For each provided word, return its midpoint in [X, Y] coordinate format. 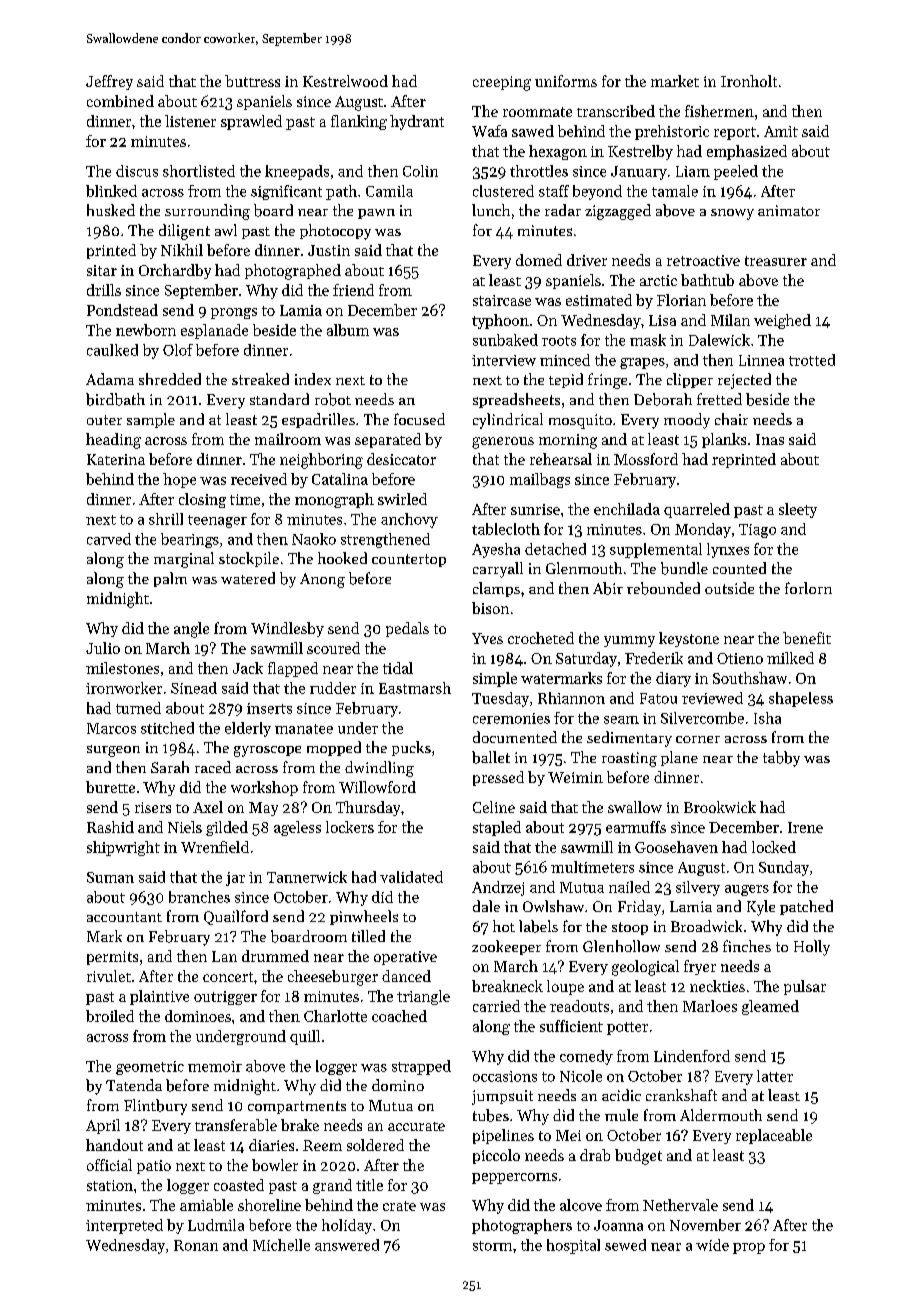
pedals [407, 629]
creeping [502, 83]
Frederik [654, 658]
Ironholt [749, 81]
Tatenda [134, 1085]
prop [749, 1248]
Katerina [116, 459]
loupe [565, 987]
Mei [568, 1135]
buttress [252, 81]
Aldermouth [721, 1115]
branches [199, 897]
